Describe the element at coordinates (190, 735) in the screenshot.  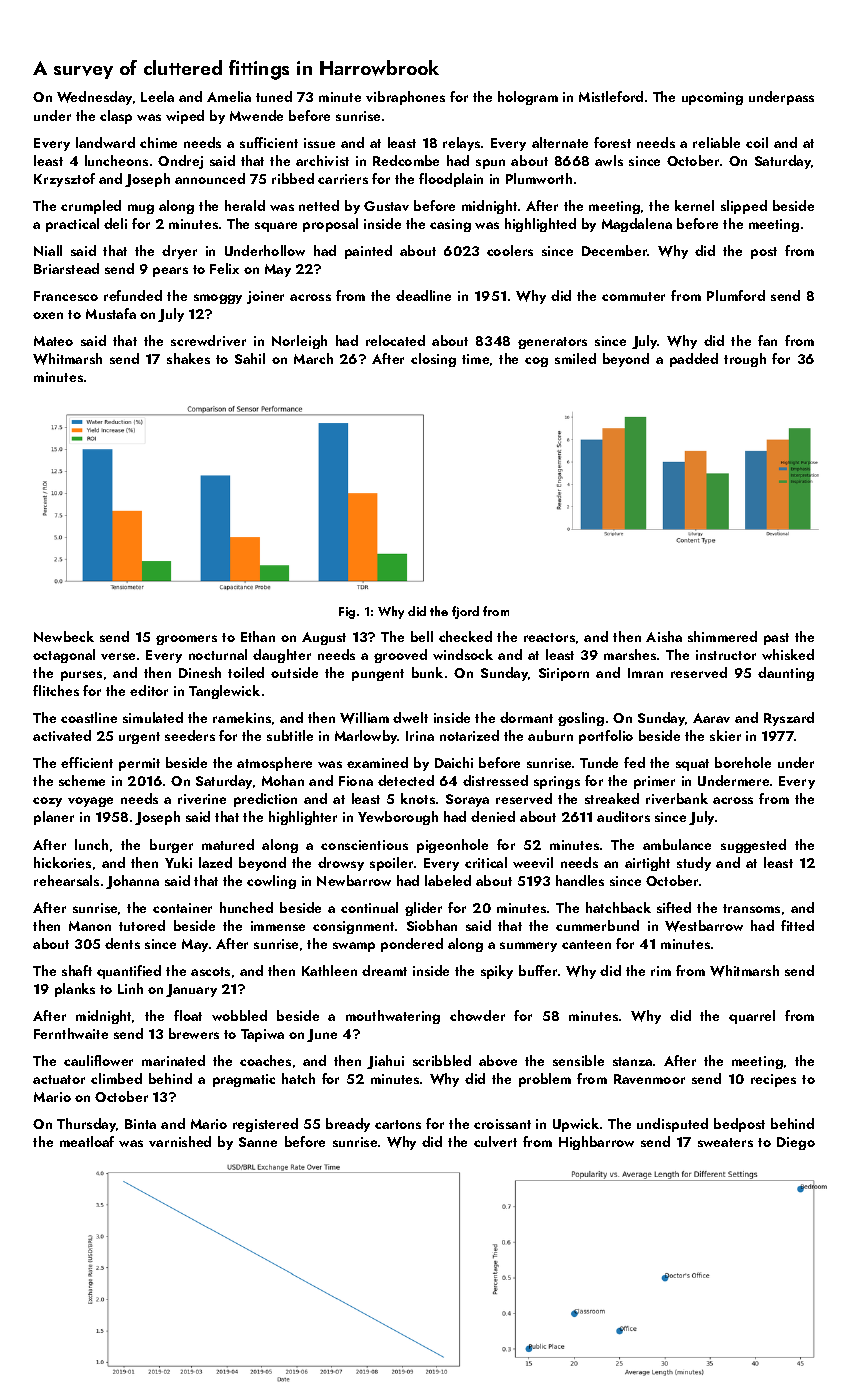
I see `seeders` at that location.
